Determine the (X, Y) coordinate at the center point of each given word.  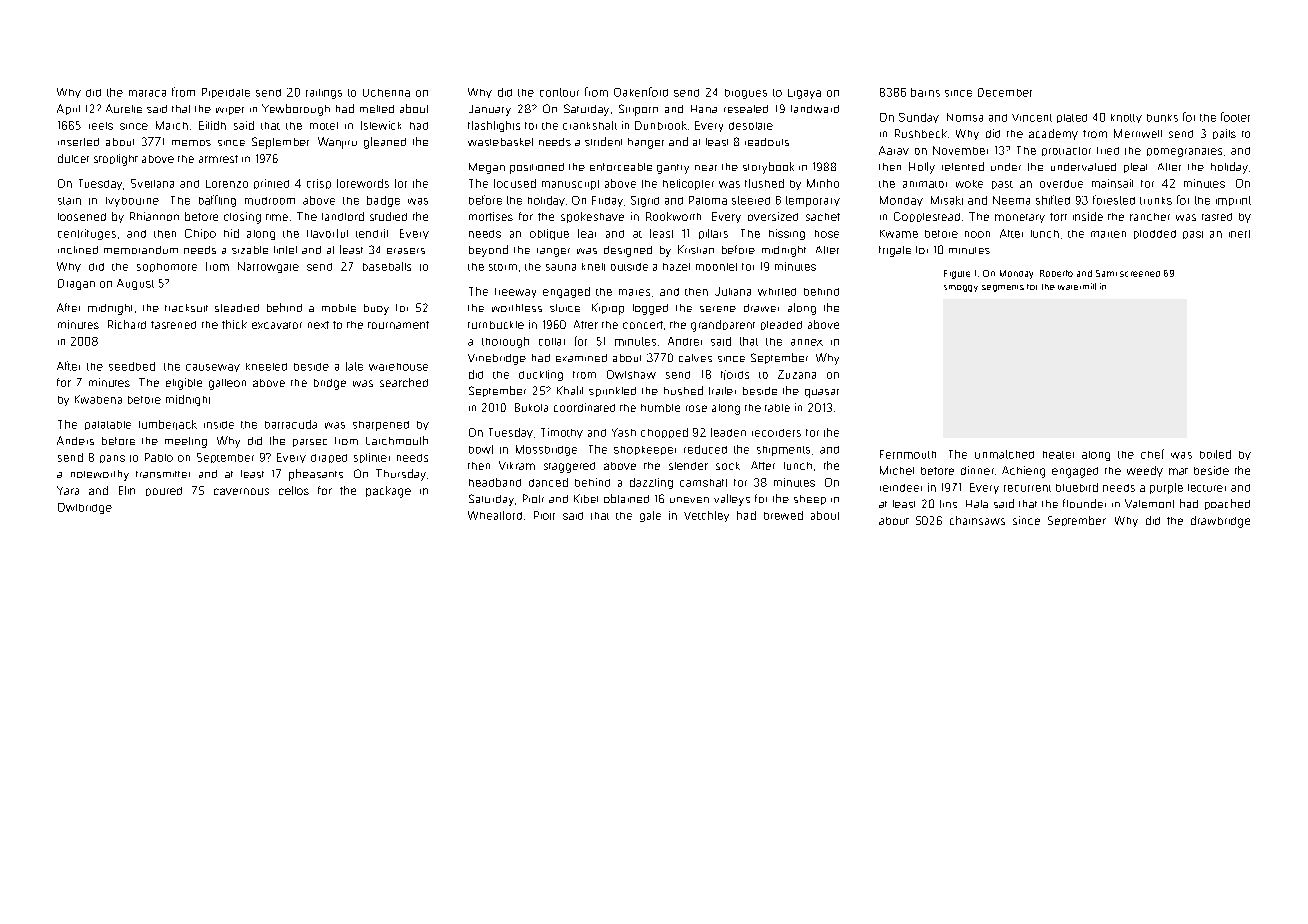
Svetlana (152, 183)
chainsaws (977, 520)
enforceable (621, 167)
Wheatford (495, 515)
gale (650, 516)
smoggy (961, 288)
